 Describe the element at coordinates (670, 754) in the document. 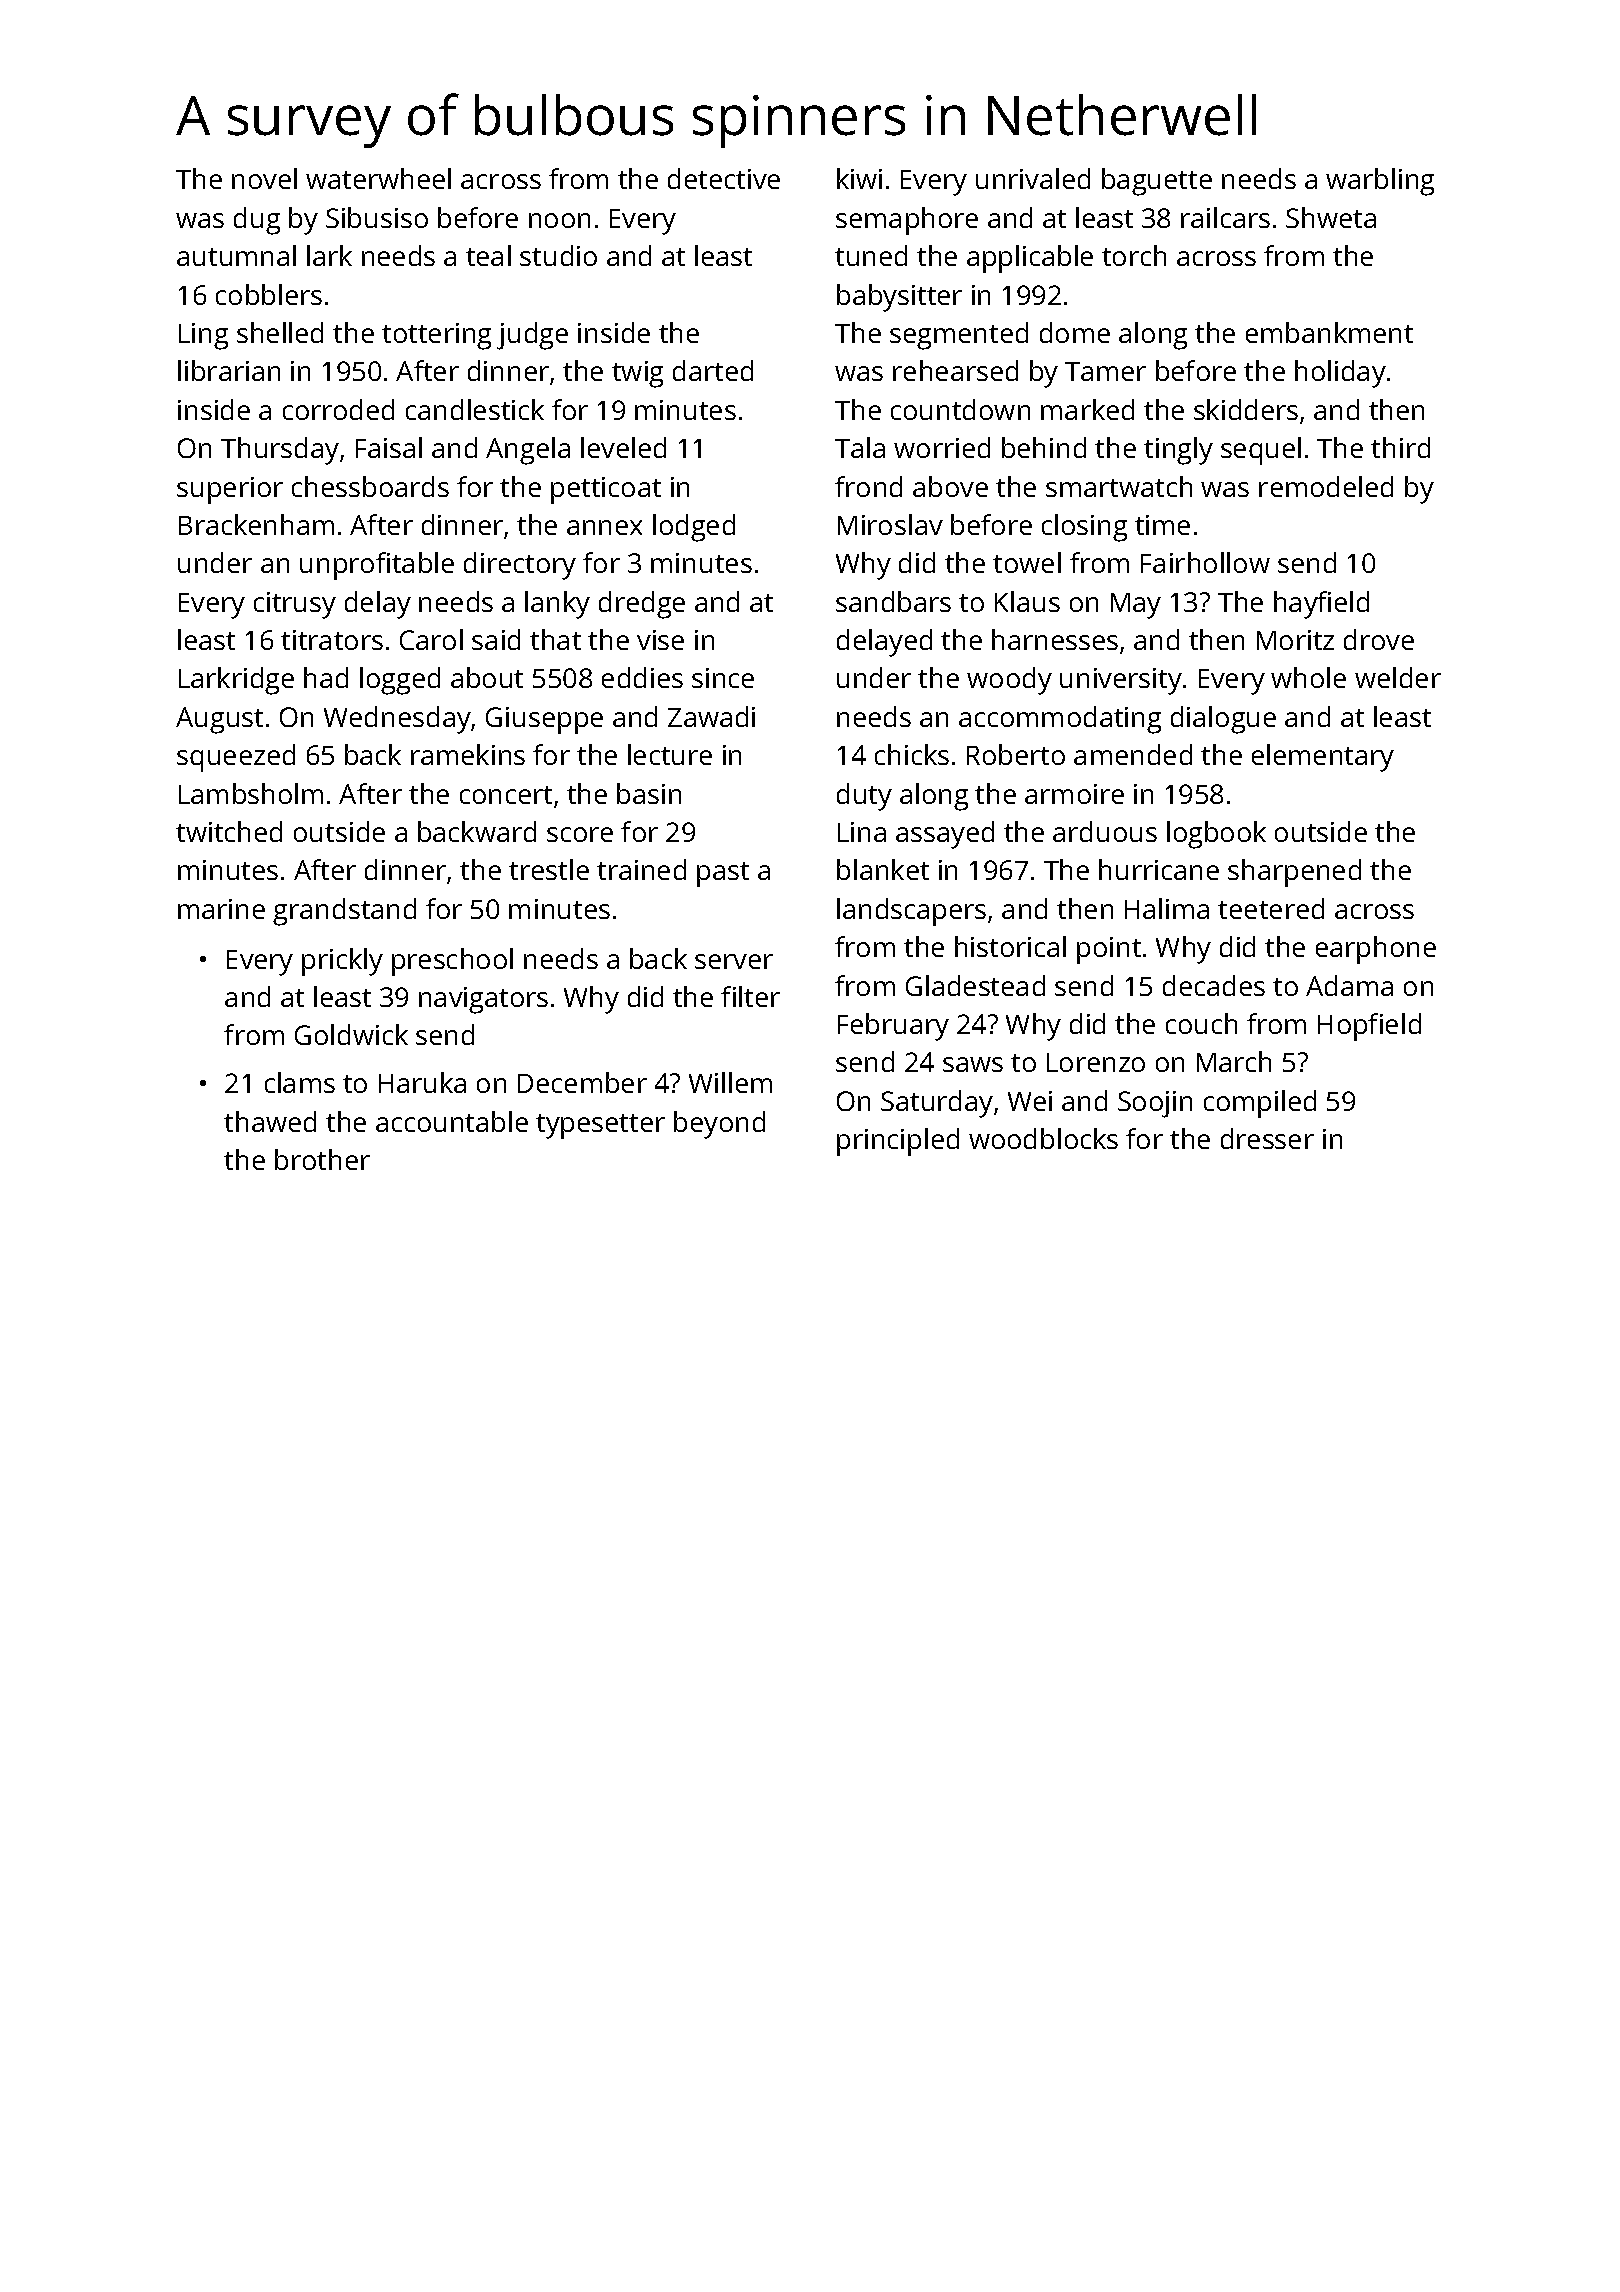

I see `lecture` at that location.
